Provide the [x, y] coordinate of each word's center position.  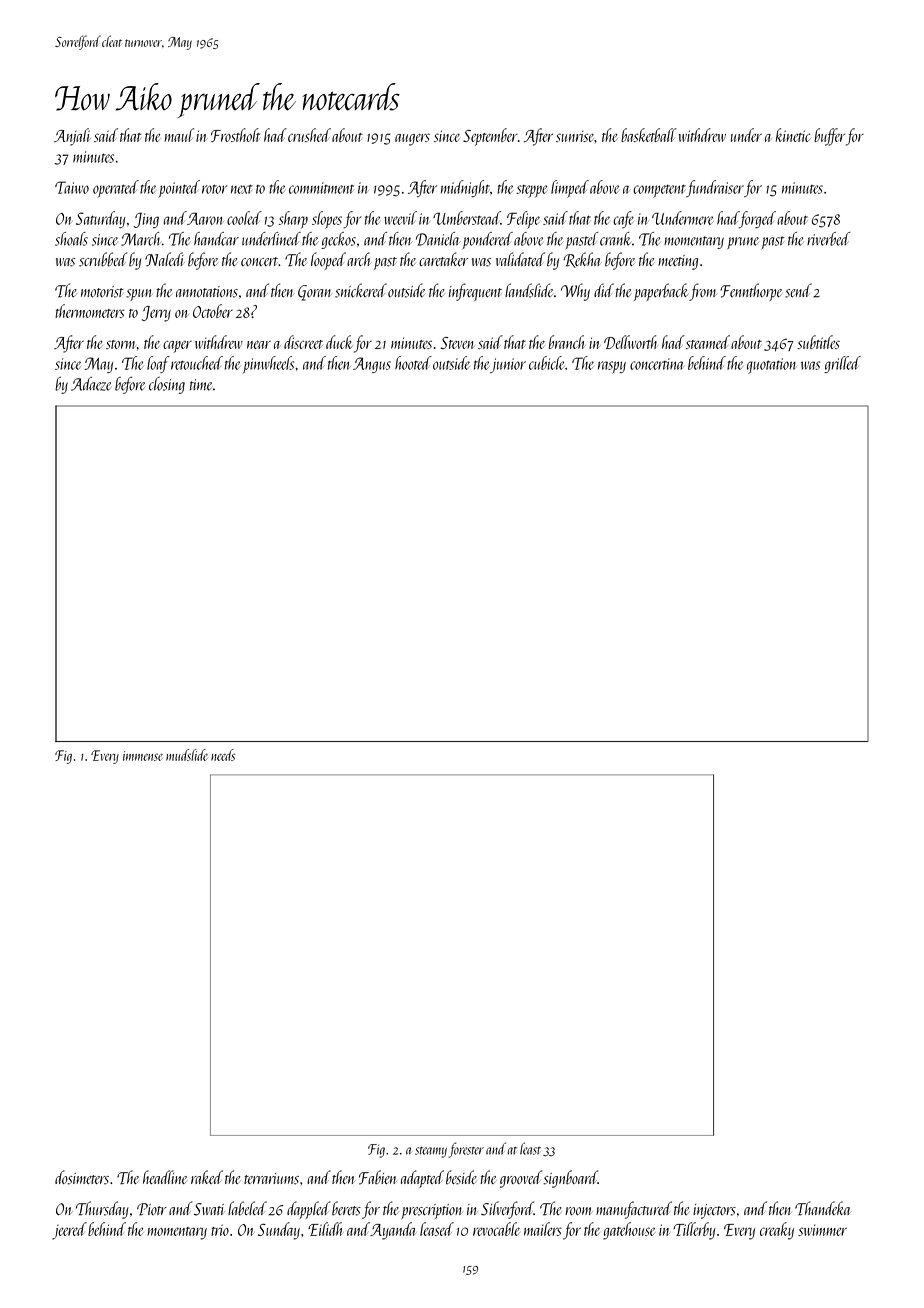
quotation [772, 366]
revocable [496, 1229]
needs [223, 755]
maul [179, 135]
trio [220, 1230]
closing [167, 385]
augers [412, 139]
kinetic [793, 135]
